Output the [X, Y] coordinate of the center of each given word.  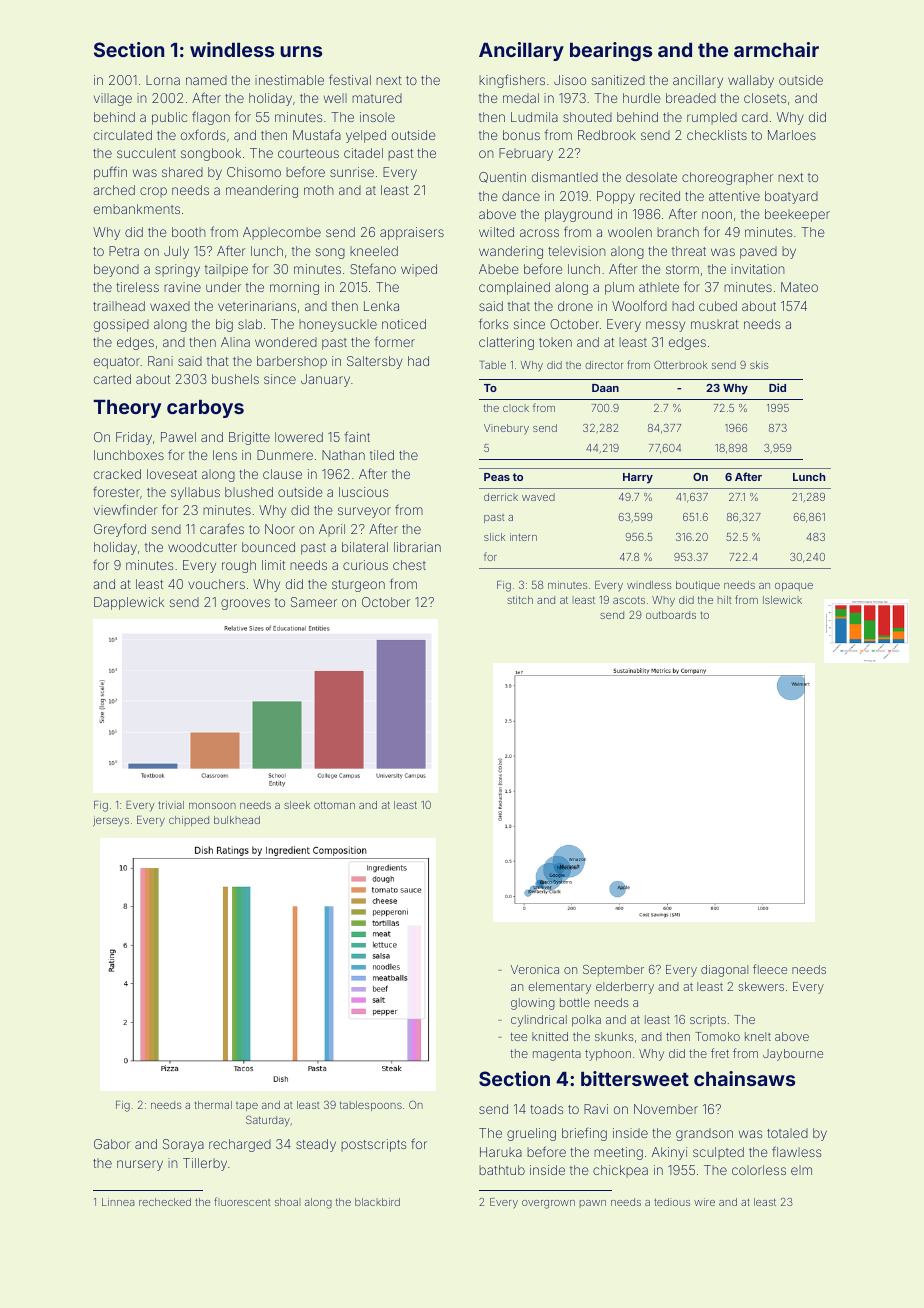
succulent [146, 153]
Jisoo [570, 80]
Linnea [118, 1202]
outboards [671, 615]
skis [759, 365]
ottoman [334, 805]
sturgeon [358, 586]
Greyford [120, 530]
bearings [611, 51]
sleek [297, 805]
